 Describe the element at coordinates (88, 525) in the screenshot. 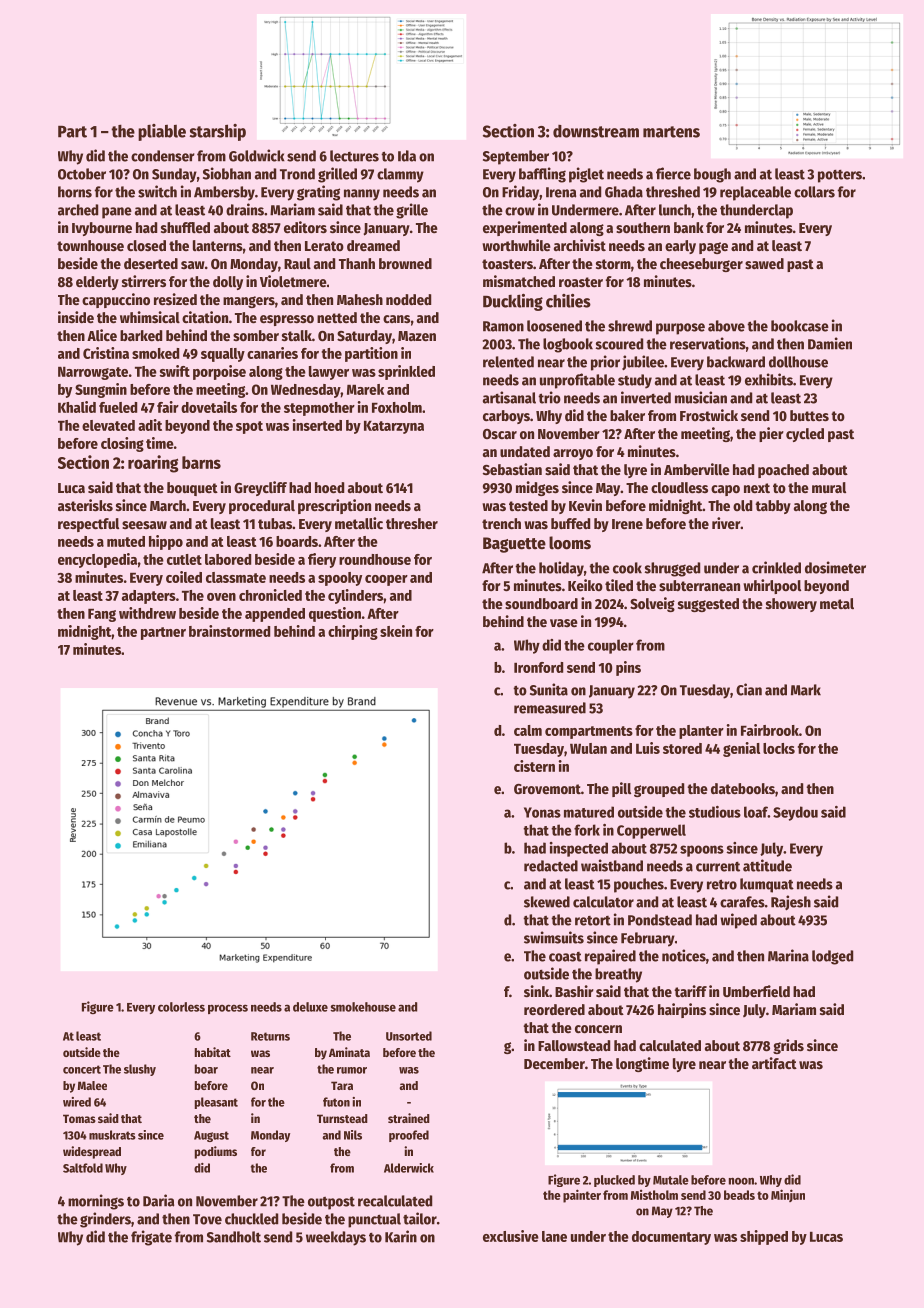

I see `respectful` at that location.
